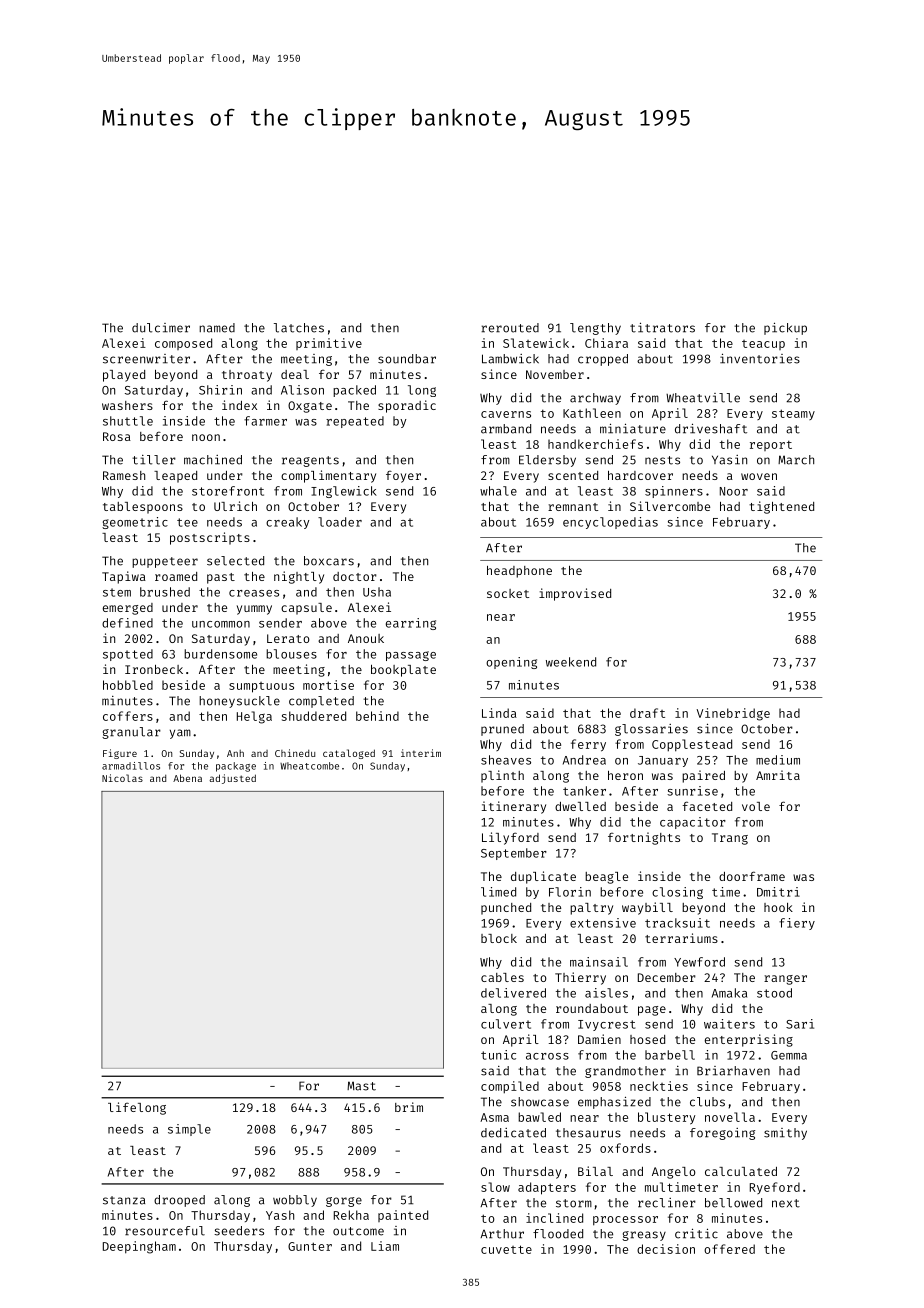 The width and height of the page is (924, 1308). What do you see at coordinates (510, 328) in the page?
I see `rerouted` at bounding box center [510, 328].
